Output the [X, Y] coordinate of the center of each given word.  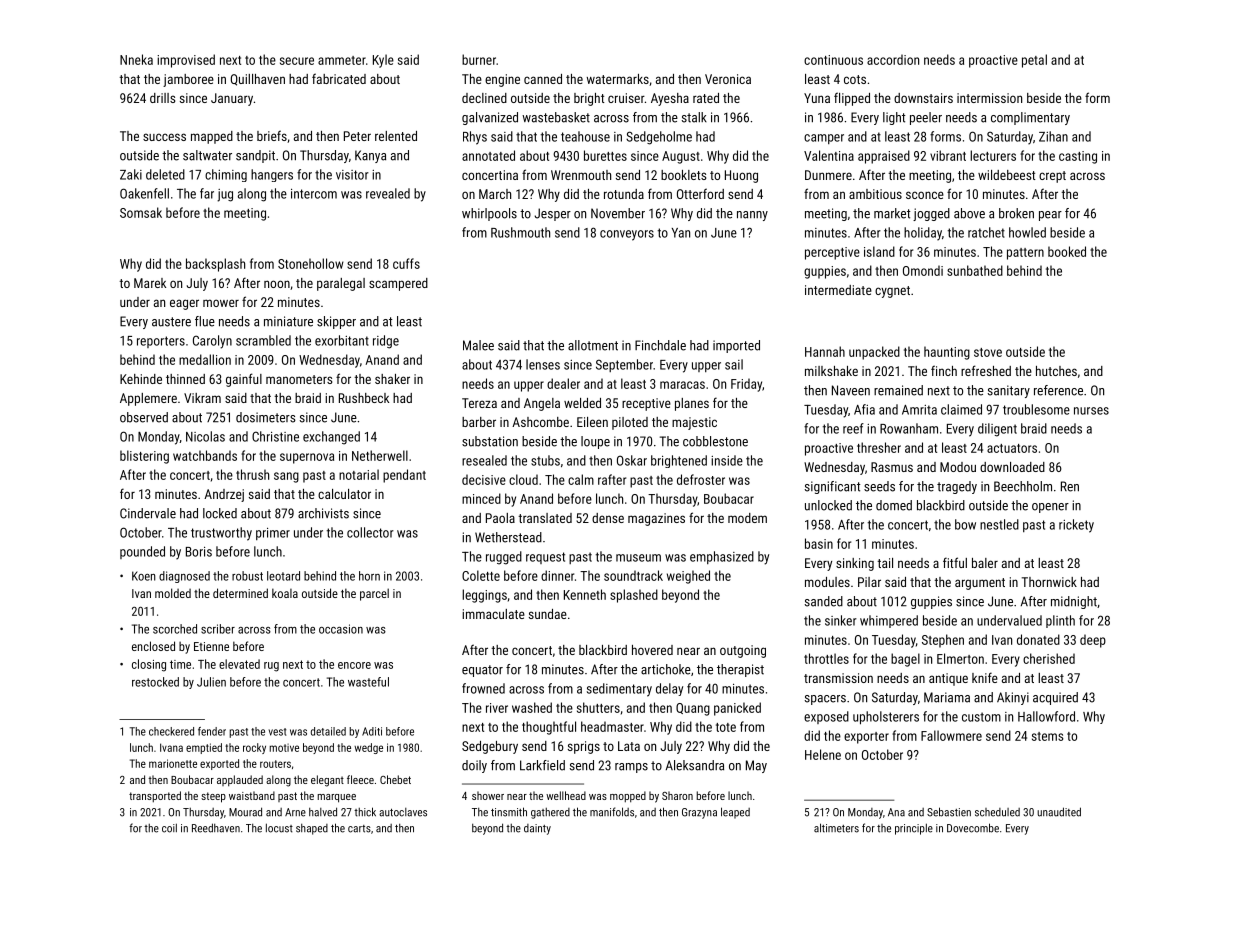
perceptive [832, 253]
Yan [681, 233]
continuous [833, 60]
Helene [823, 754]
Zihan [1053, 136]
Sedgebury [490, 747]
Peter [357, 136]
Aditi [372, 731]
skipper [336, 322]
